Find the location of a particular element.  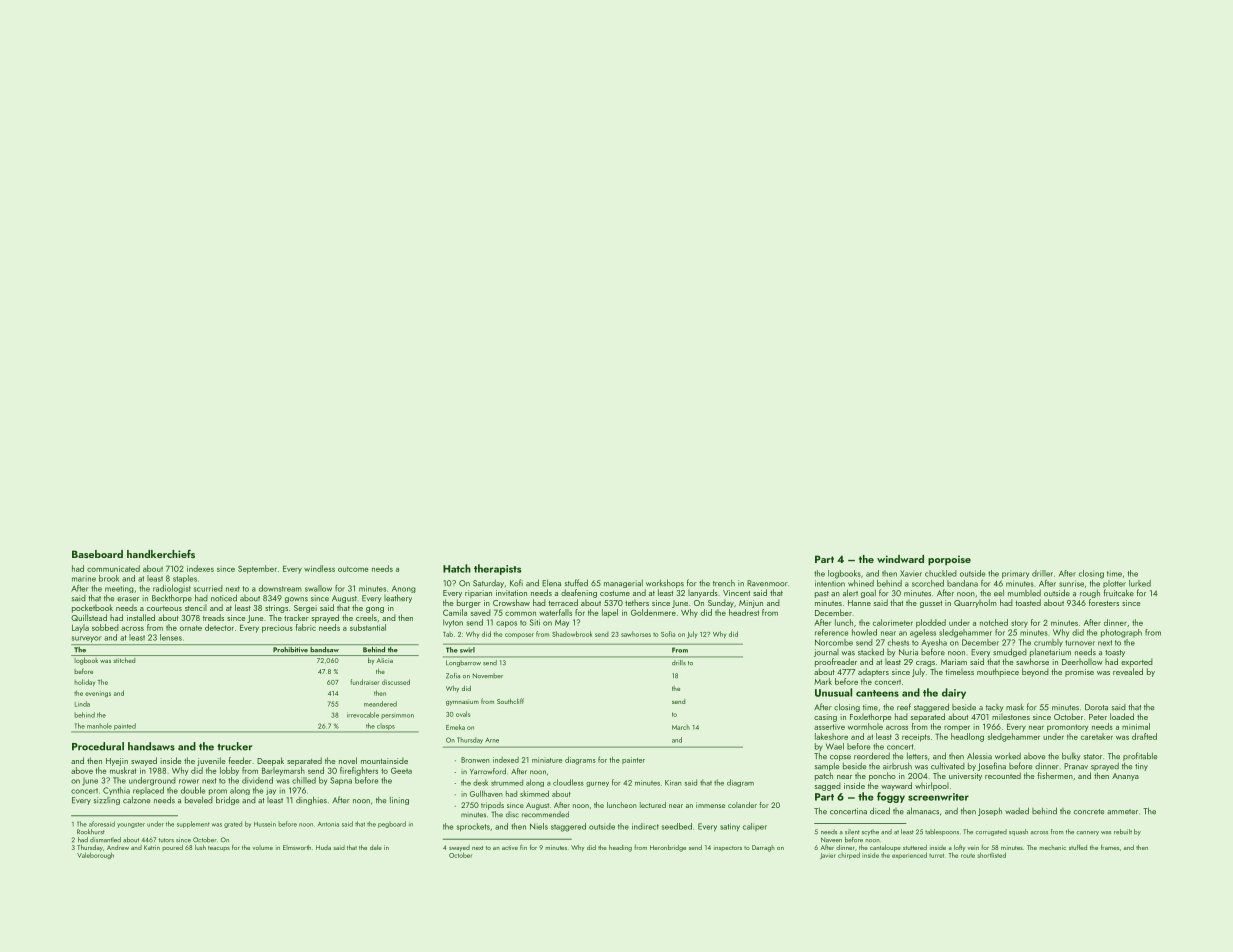

Sunday is located at coordinates (721, 603).
